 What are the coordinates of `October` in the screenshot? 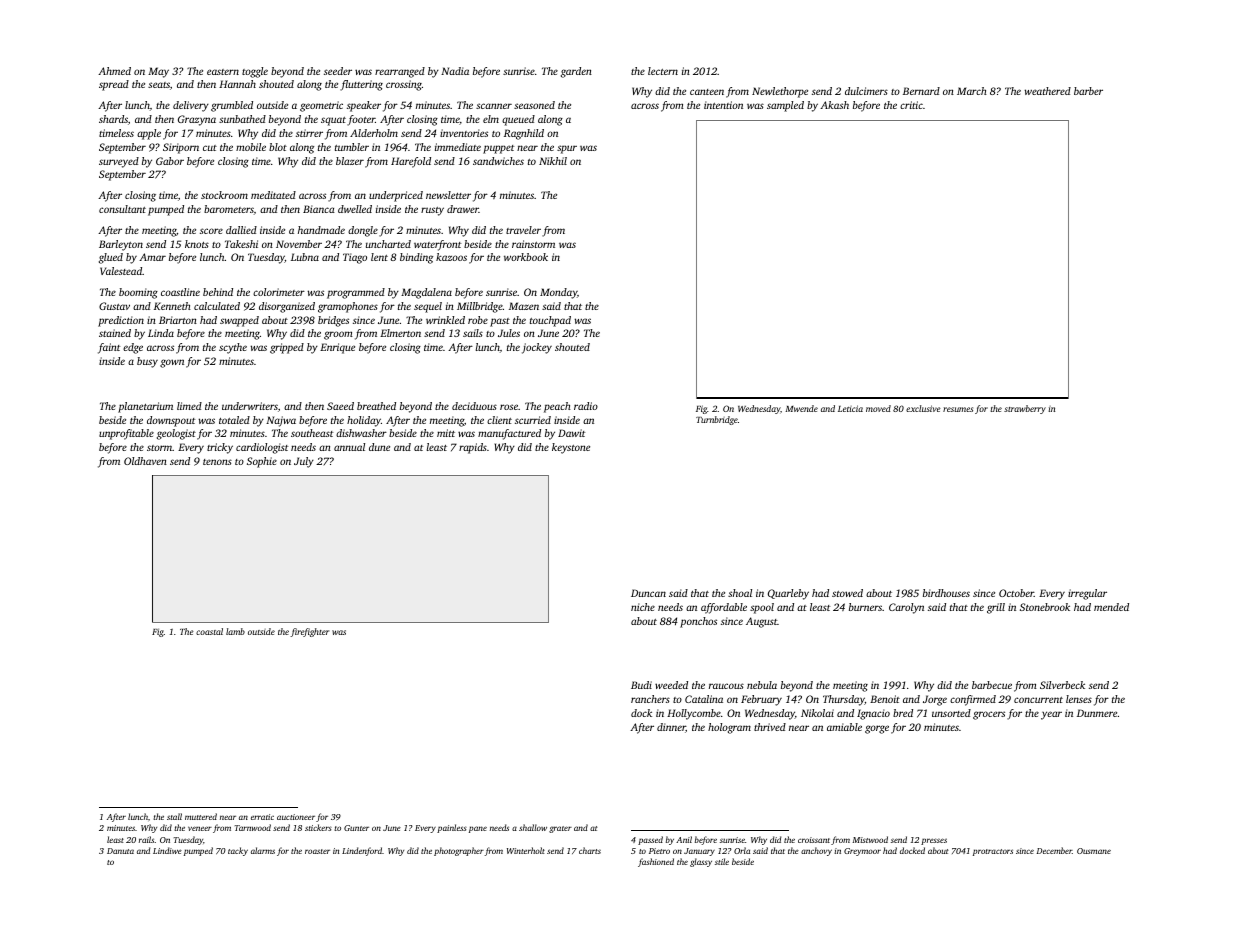 It's located at (1016, 593).
